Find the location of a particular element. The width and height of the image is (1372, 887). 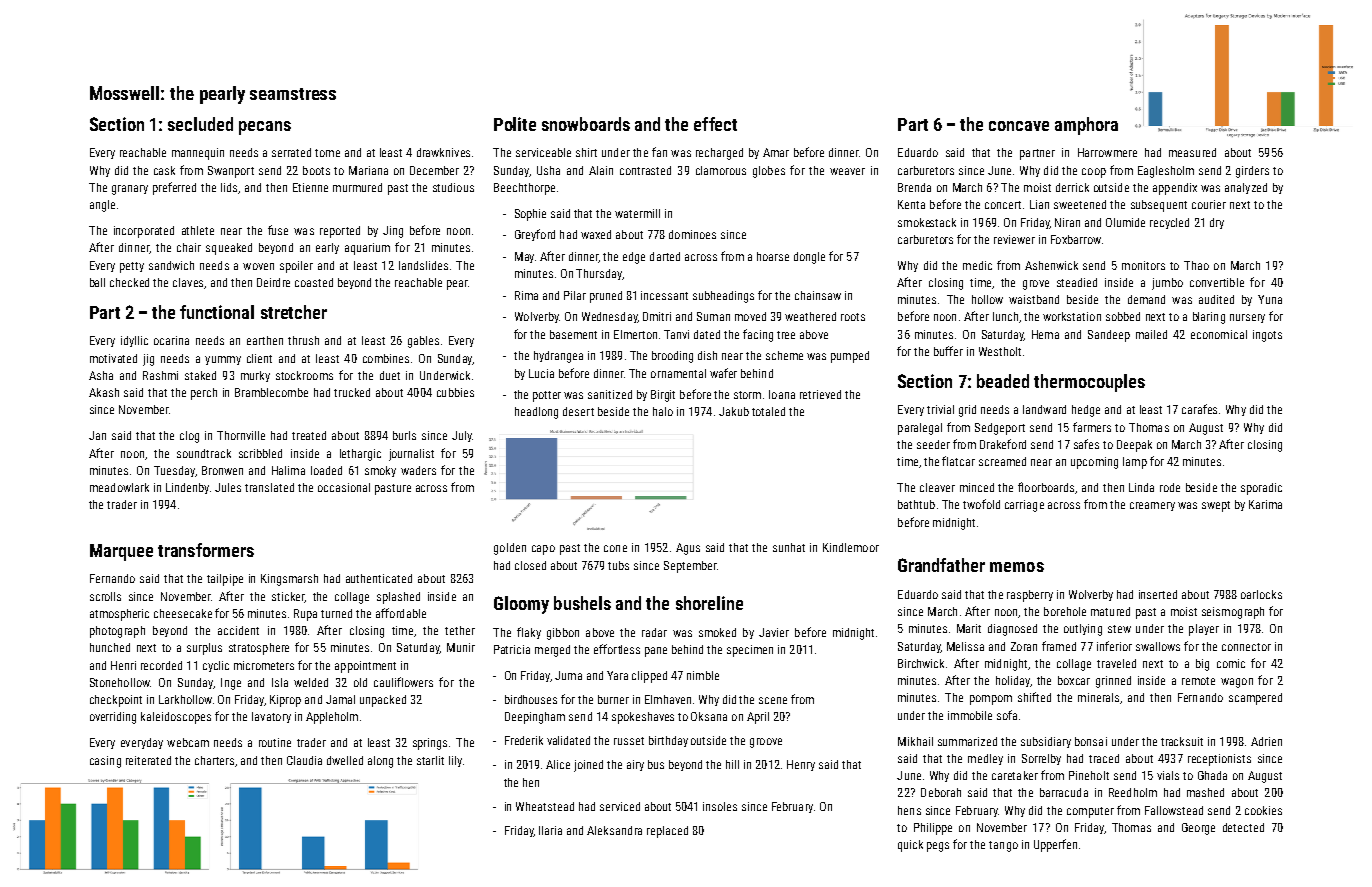

girders is located at coordinates (1252, 172).
